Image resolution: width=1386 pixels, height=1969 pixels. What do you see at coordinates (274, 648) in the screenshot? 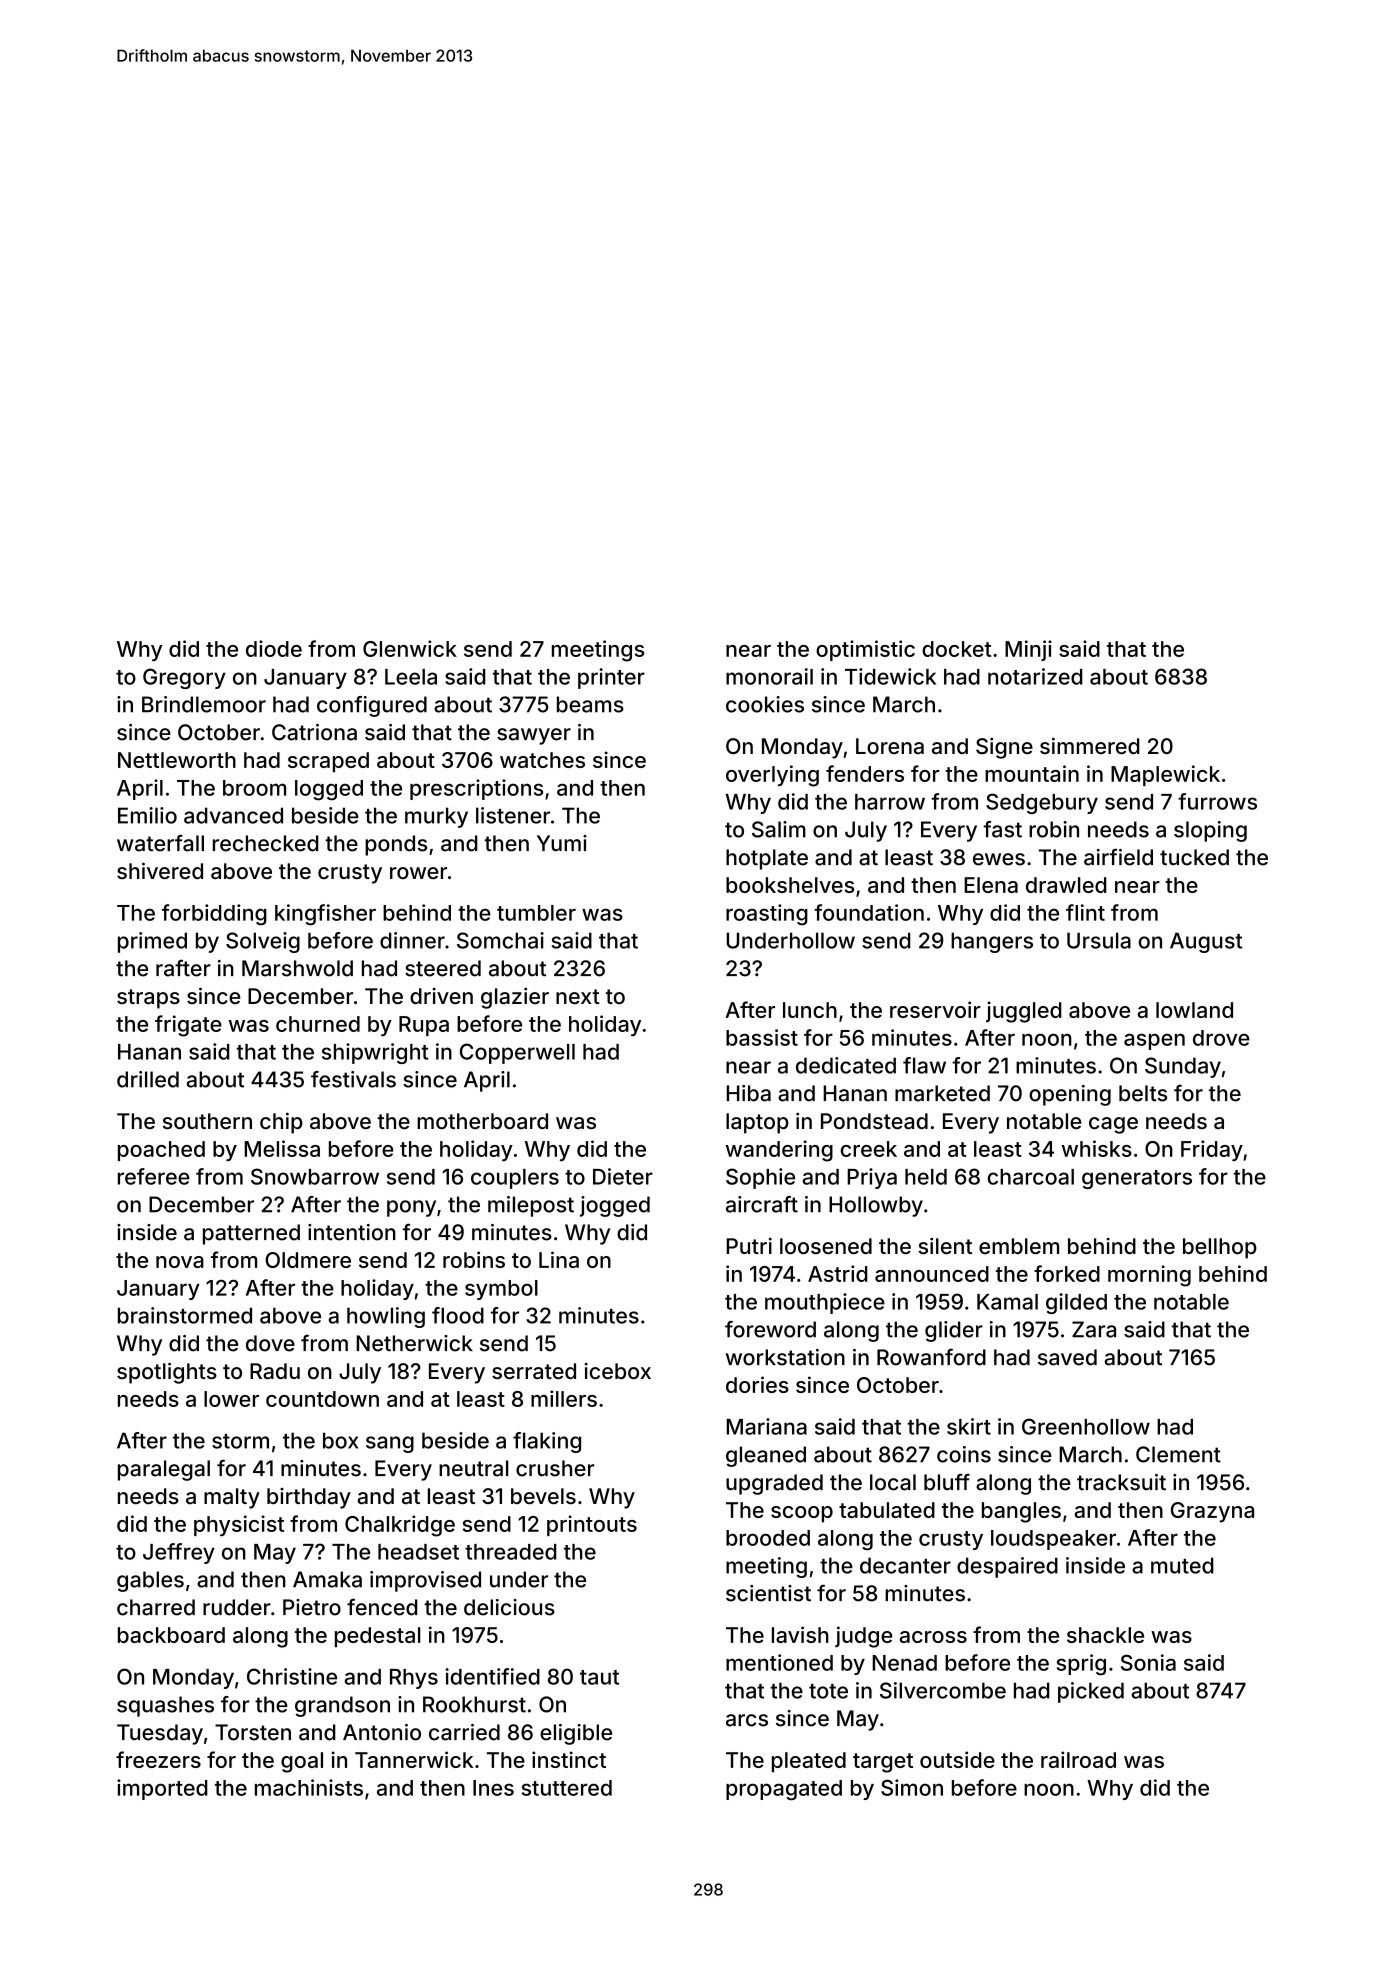
I see `diode` at bounding box center [274, 648].
